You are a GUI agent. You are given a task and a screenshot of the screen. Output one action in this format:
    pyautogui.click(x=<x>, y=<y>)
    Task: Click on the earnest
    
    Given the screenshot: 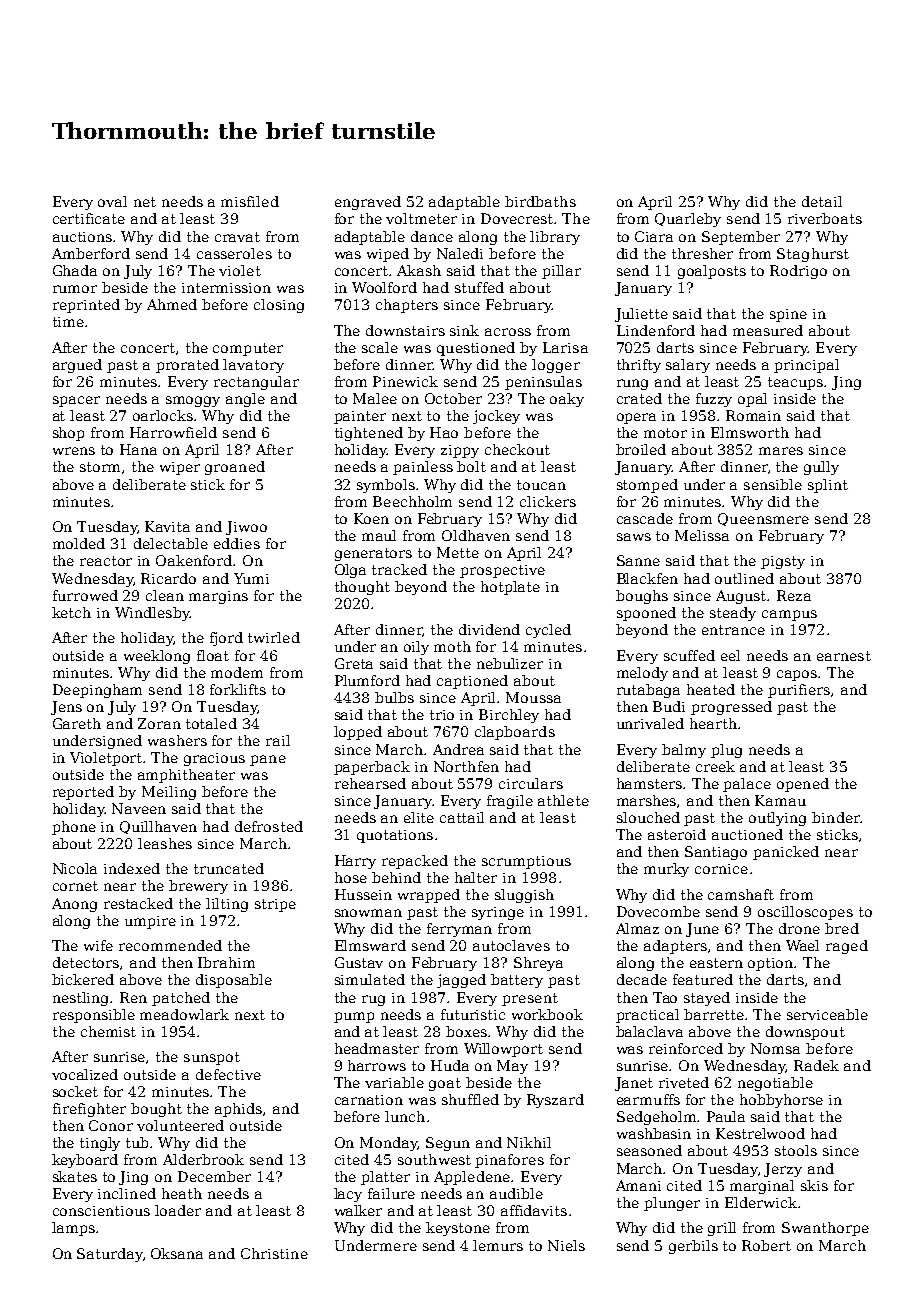 What is the action you would take?
    pyautogui.click(x=844, y=656)
